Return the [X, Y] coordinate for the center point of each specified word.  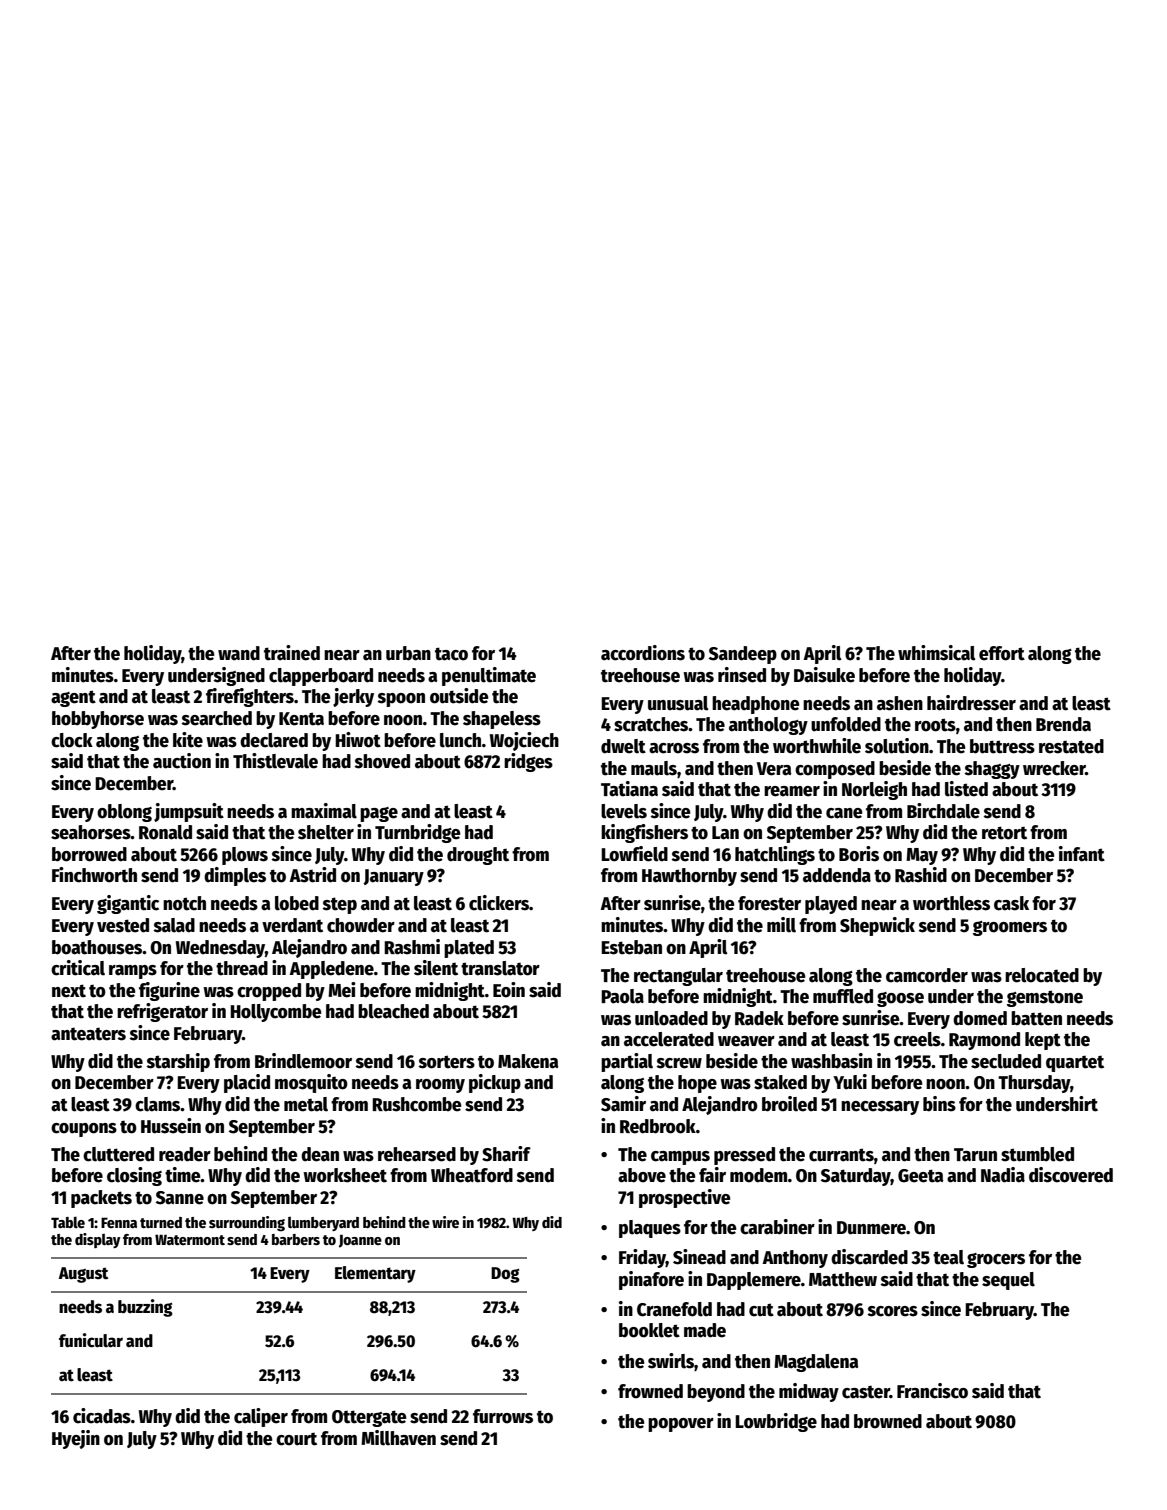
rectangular [678, 977]
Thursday [1034, 1084]
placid [247, 1083]
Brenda [1063, 724]
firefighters [250, 697]
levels [624, 811]
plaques [650, 1229]
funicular [91, 1340]
